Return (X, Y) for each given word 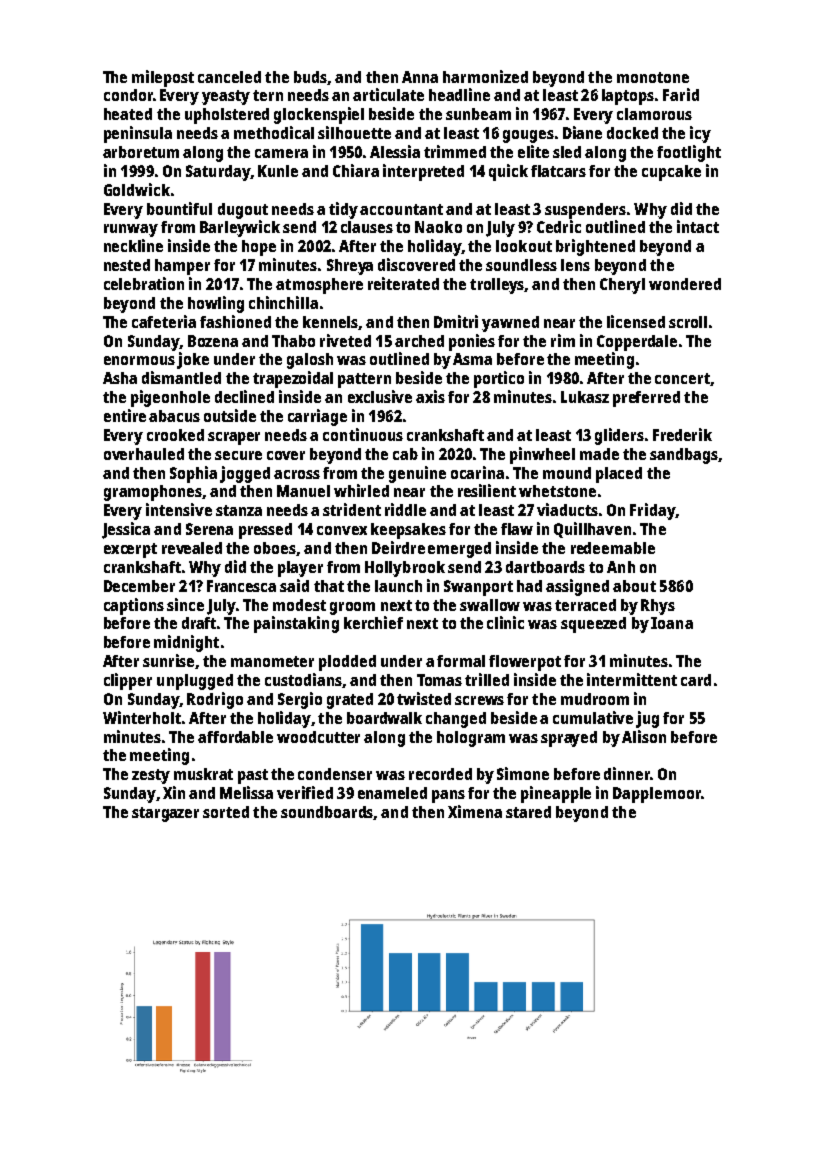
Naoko (438, 227)
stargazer (165, 814)
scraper (234, 438)
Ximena (475, 811)
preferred (646, 399)
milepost (163, 78)
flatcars (558, 171)
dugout (243, 211)
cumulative (593, 717)
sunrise (169, 661)
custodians (303, 679)
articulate (388, 94)
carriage (317, 417)
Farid (681, 94)
